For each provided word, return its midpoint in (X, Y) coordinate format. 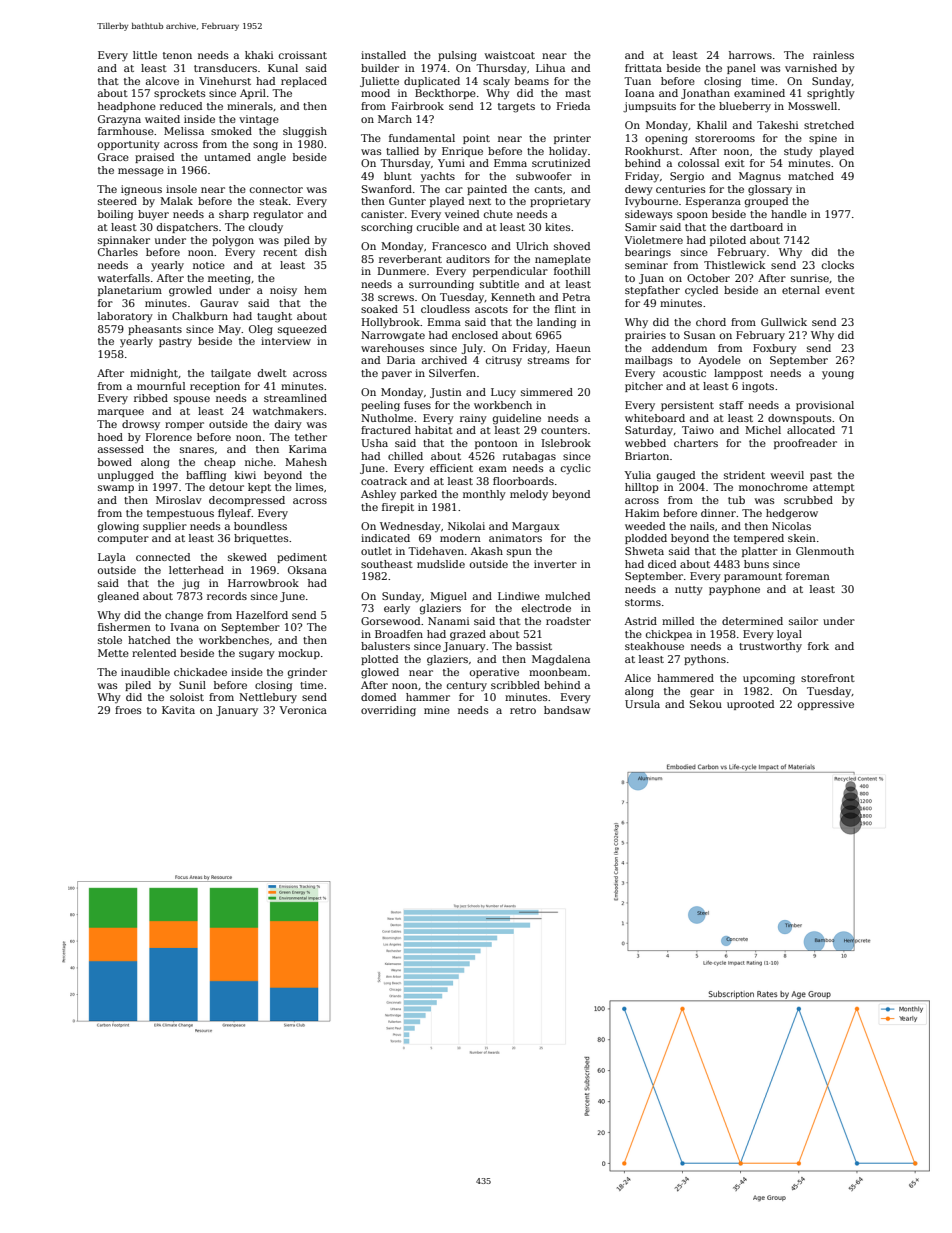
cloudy (266, 228)
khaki (259, 55)
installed (383, 55)
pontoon (496, 444)
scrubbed (808, 500)
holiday (568, 152)
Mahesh (306, 462)
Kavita (178, 710)
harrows (750, 55)
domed (378, 697)
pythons (705, 660)
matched (811, 176)
